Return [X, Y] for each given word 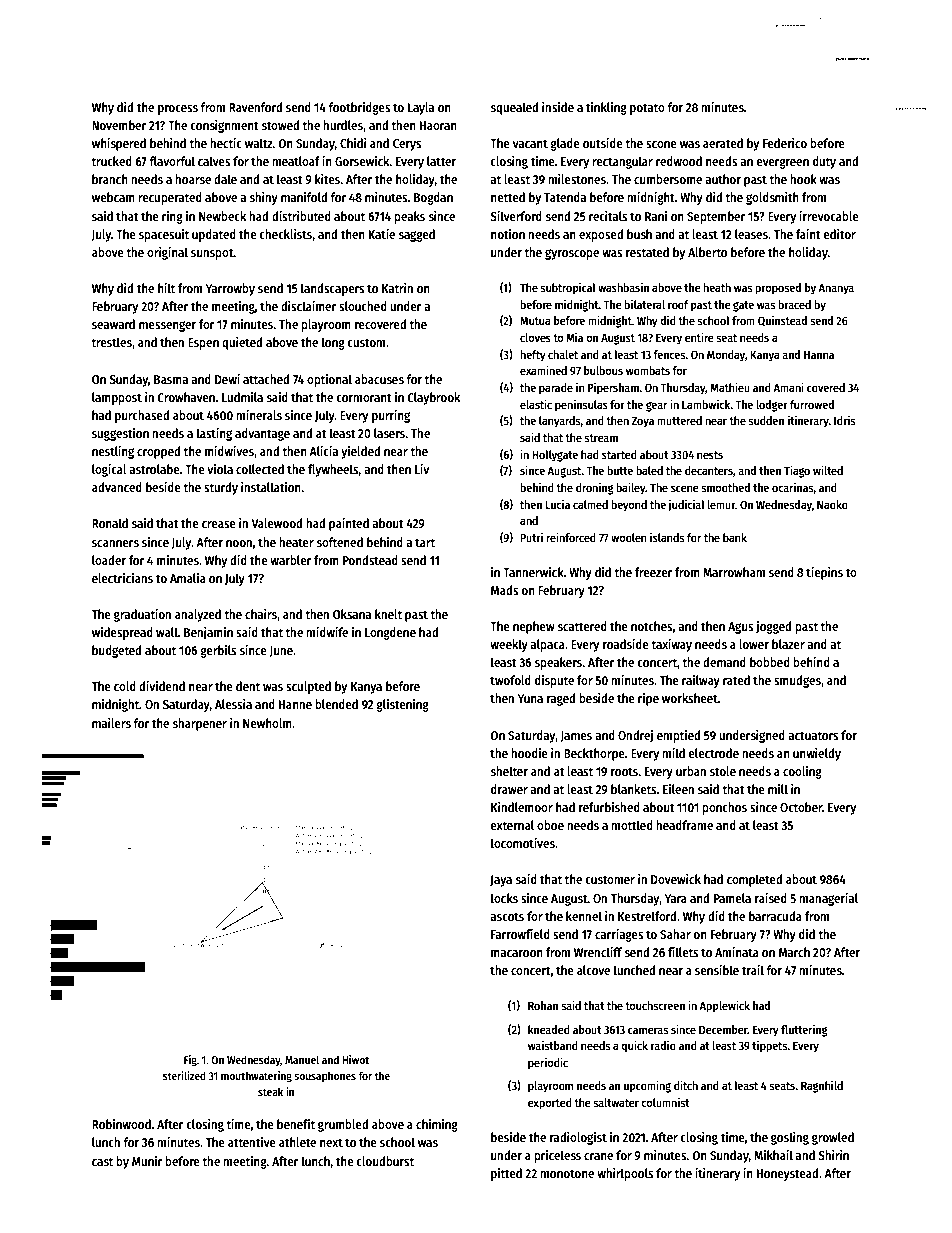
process [178, 110]
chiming [437, 1125]
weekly [509, 645]
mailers [111, 723]
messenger [167, 326]
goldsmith [772, 198]
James [576, 736]
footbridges [359, 108]
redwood [679, 161]
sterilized [184, 1075]
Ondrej [635, 736]
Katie [382, 234]
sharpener [199, 724]
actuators [813, 735]
